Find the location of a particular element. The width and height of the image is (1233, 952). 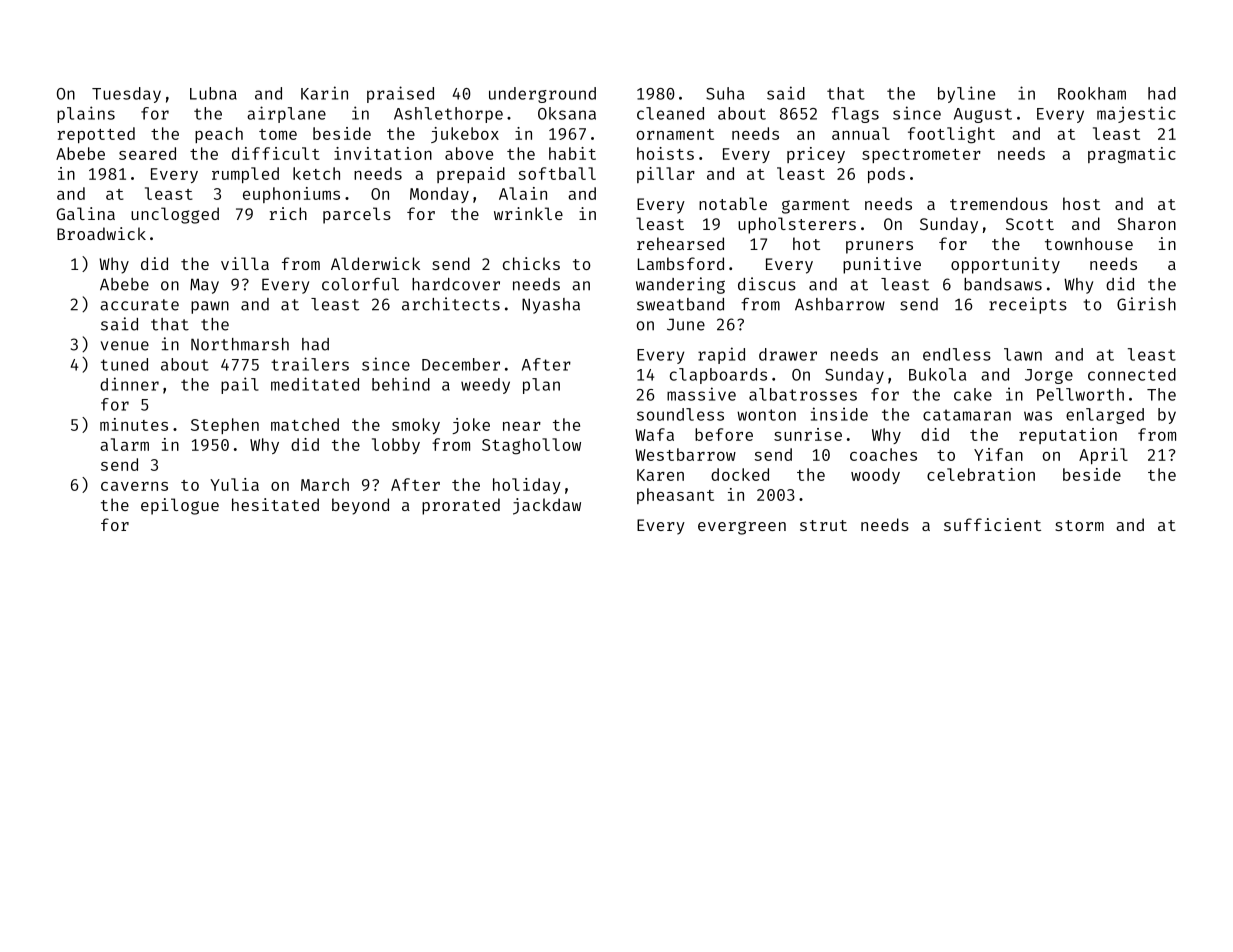

wonton is located at coordinates (766, 415).
